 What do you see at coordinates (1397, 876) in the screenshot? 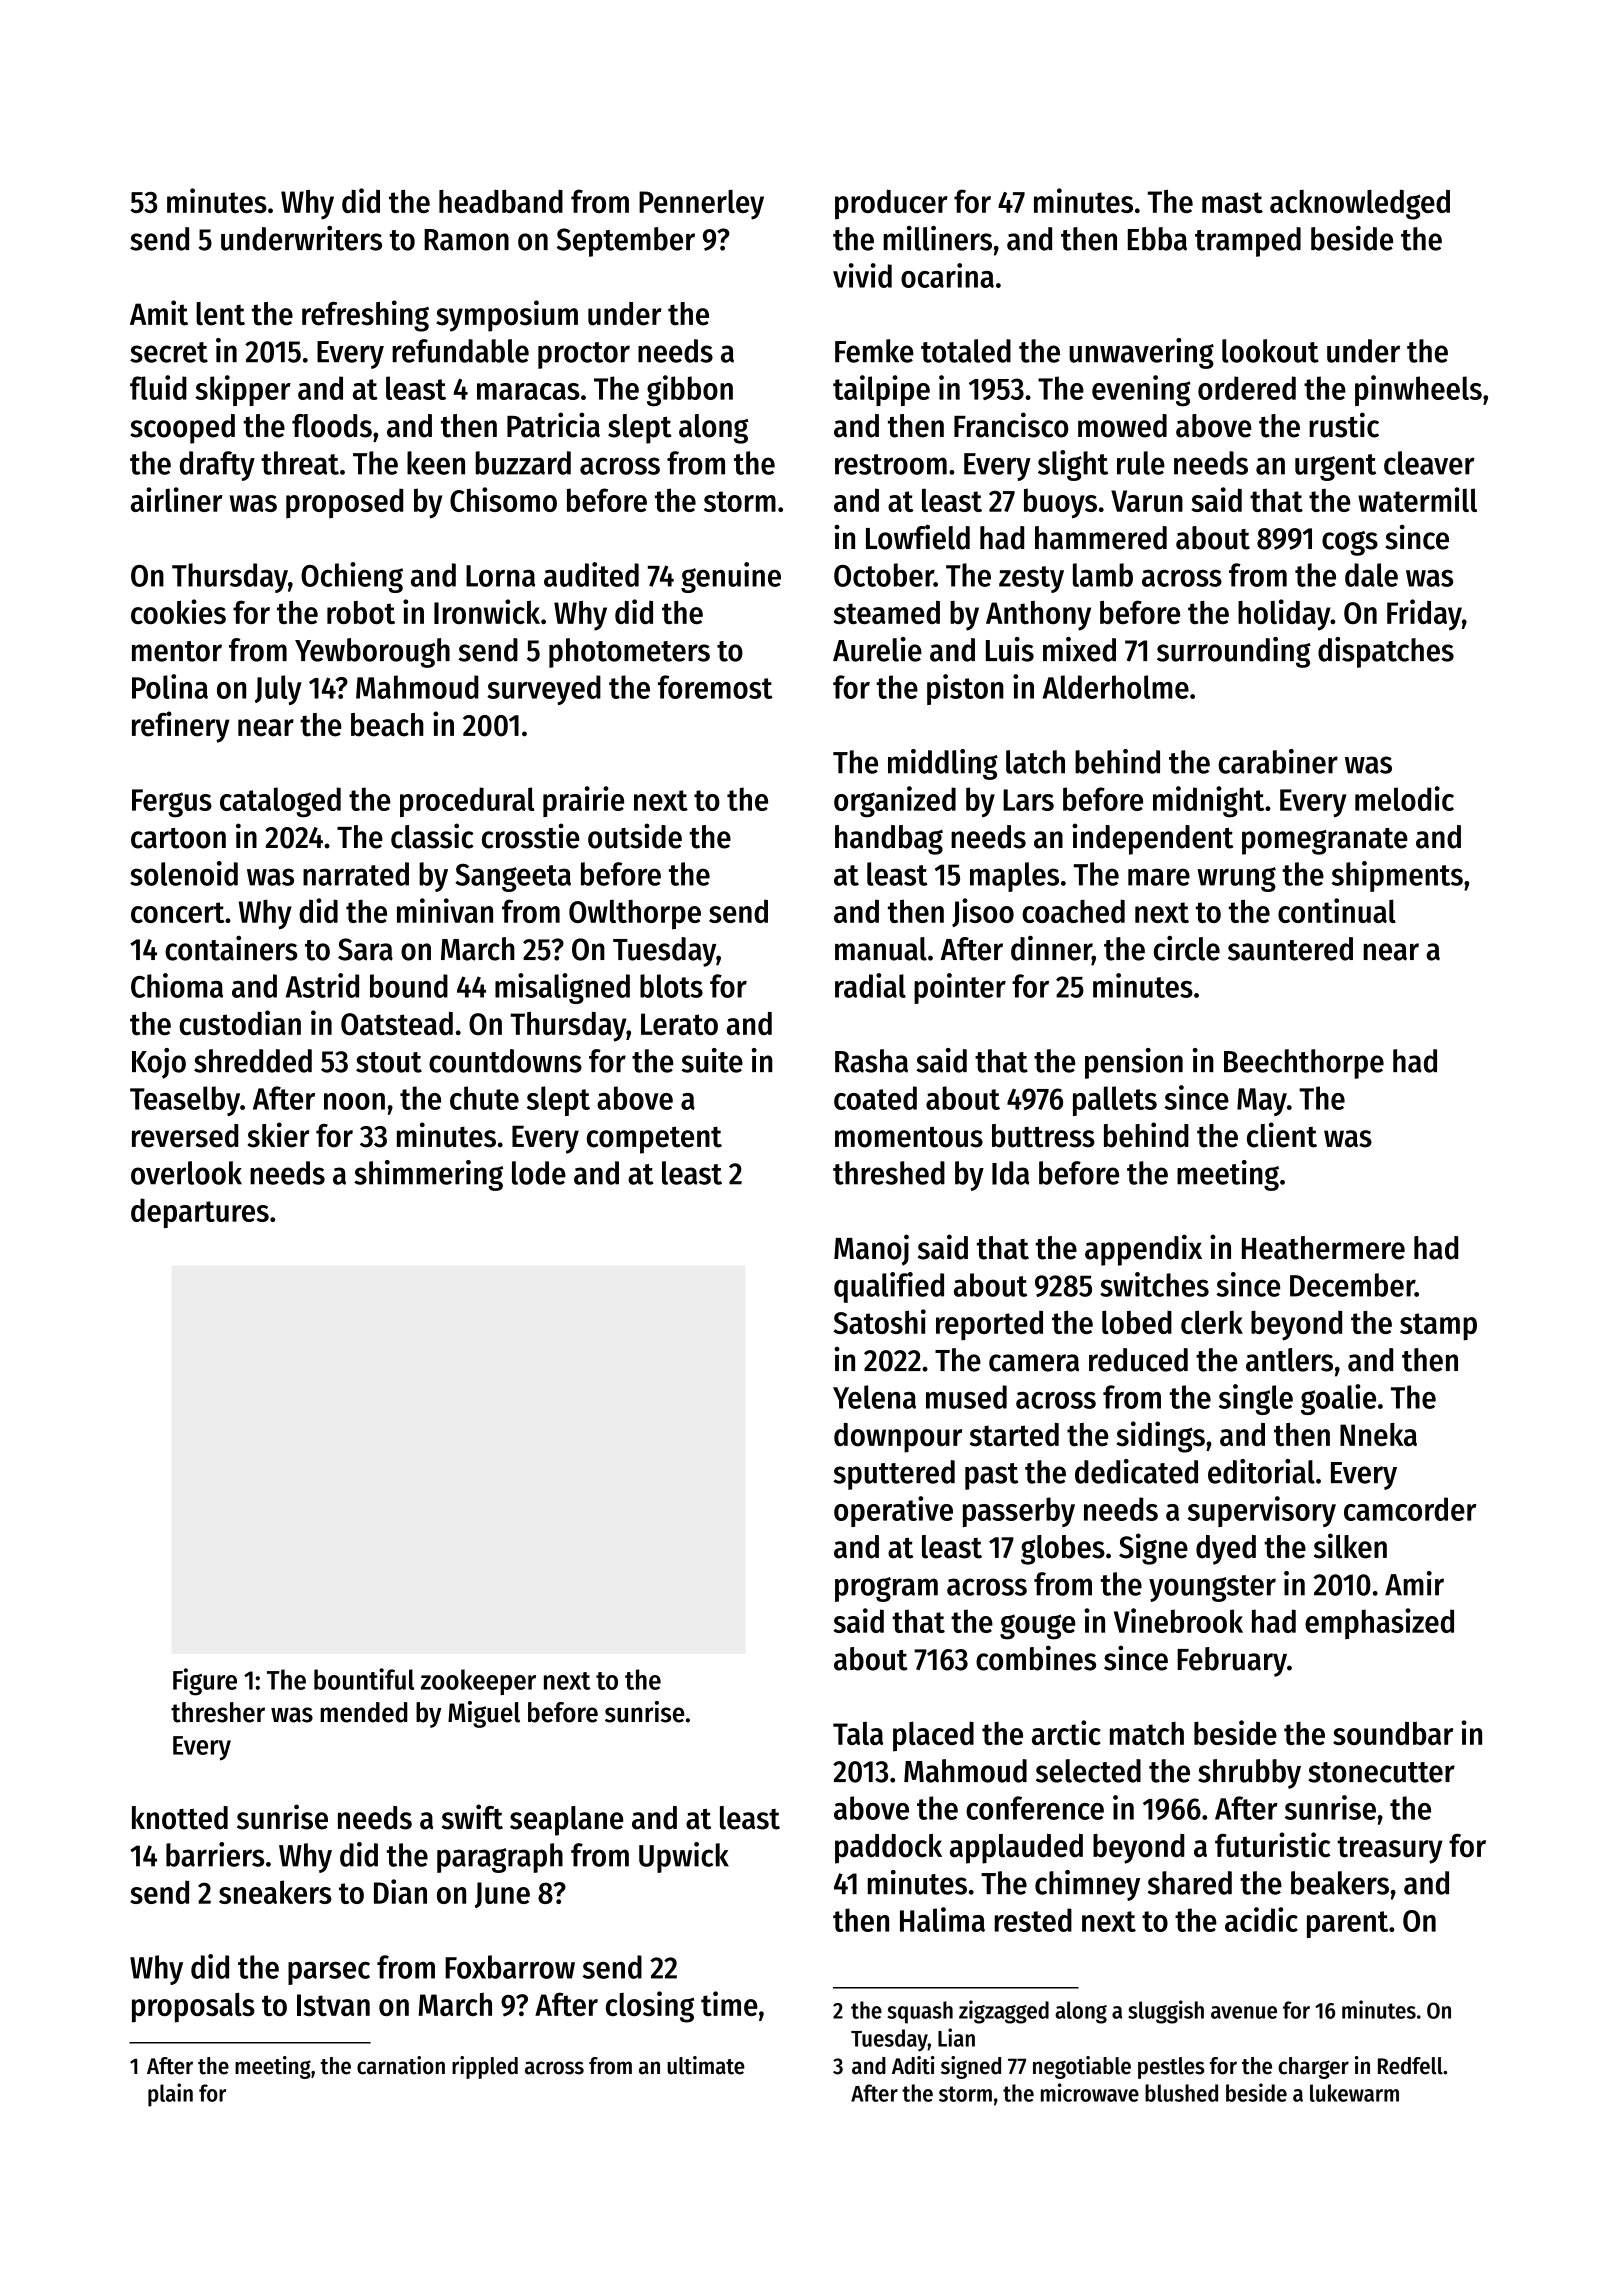
I see `shipments` at bounding box center [1397, 876].
